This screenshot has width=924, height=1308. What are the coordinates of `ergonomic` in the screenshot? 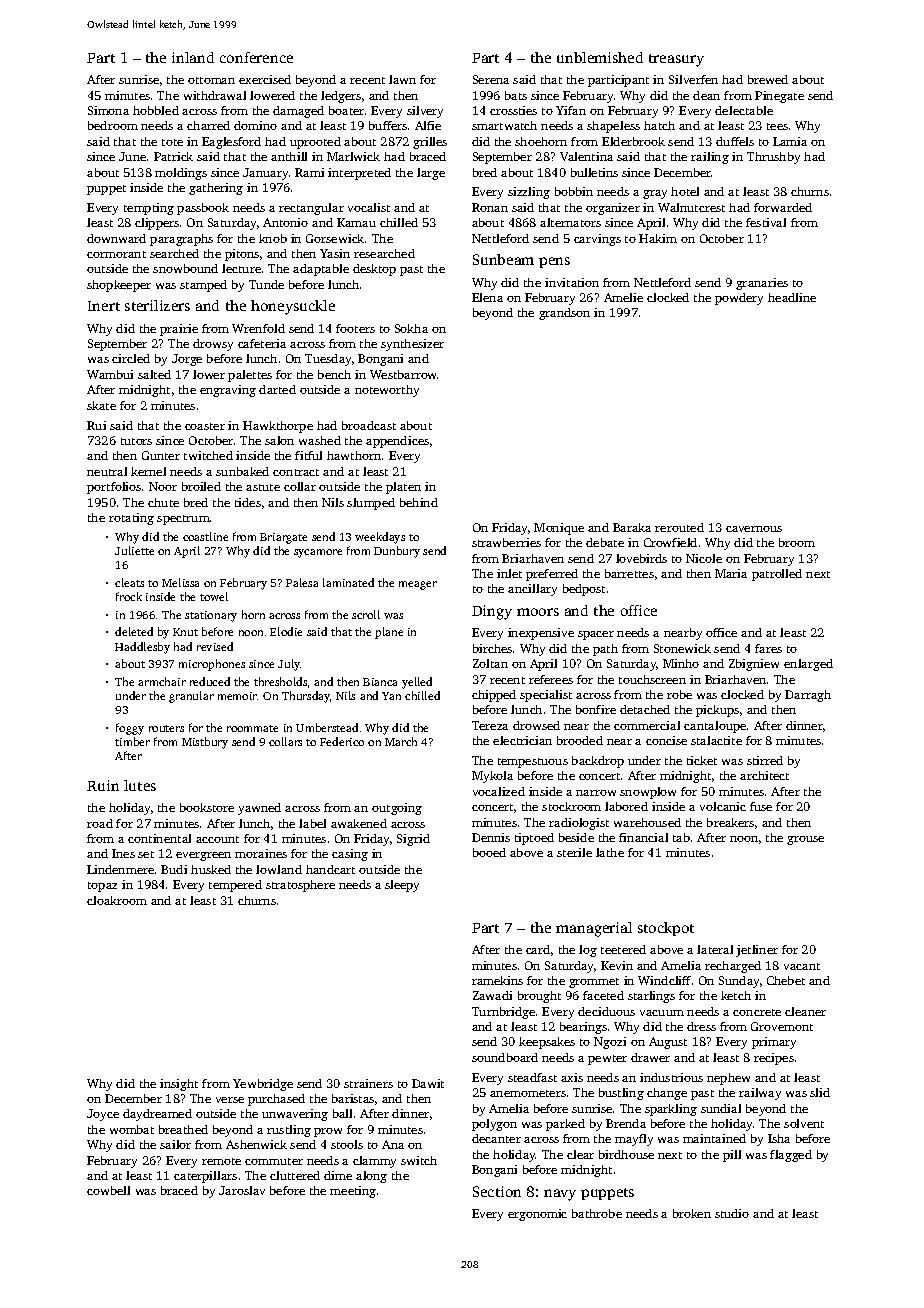 It's located at (537, 1215).
